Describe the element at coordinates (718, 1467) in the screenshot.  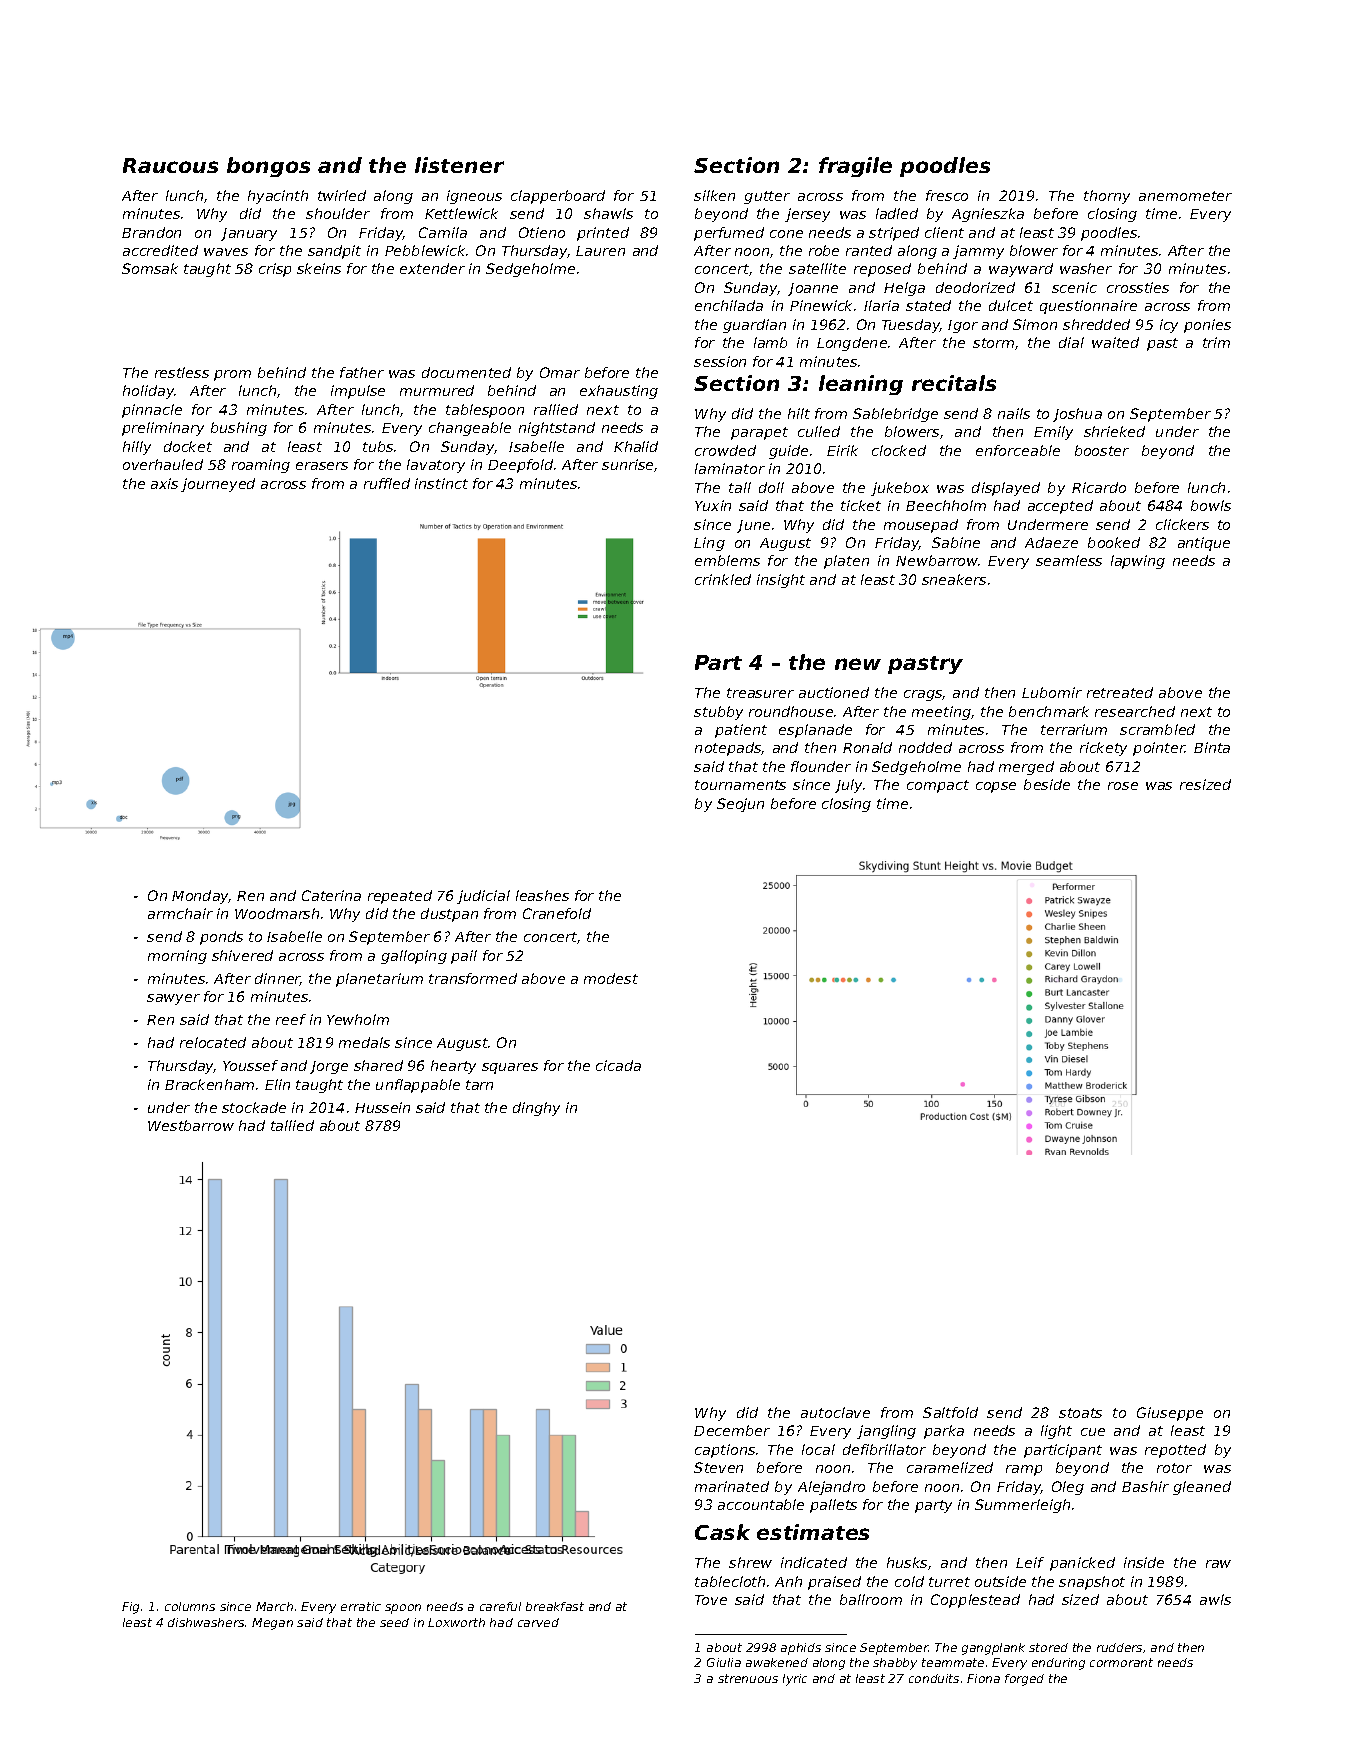
I see `Steven` at that location.
